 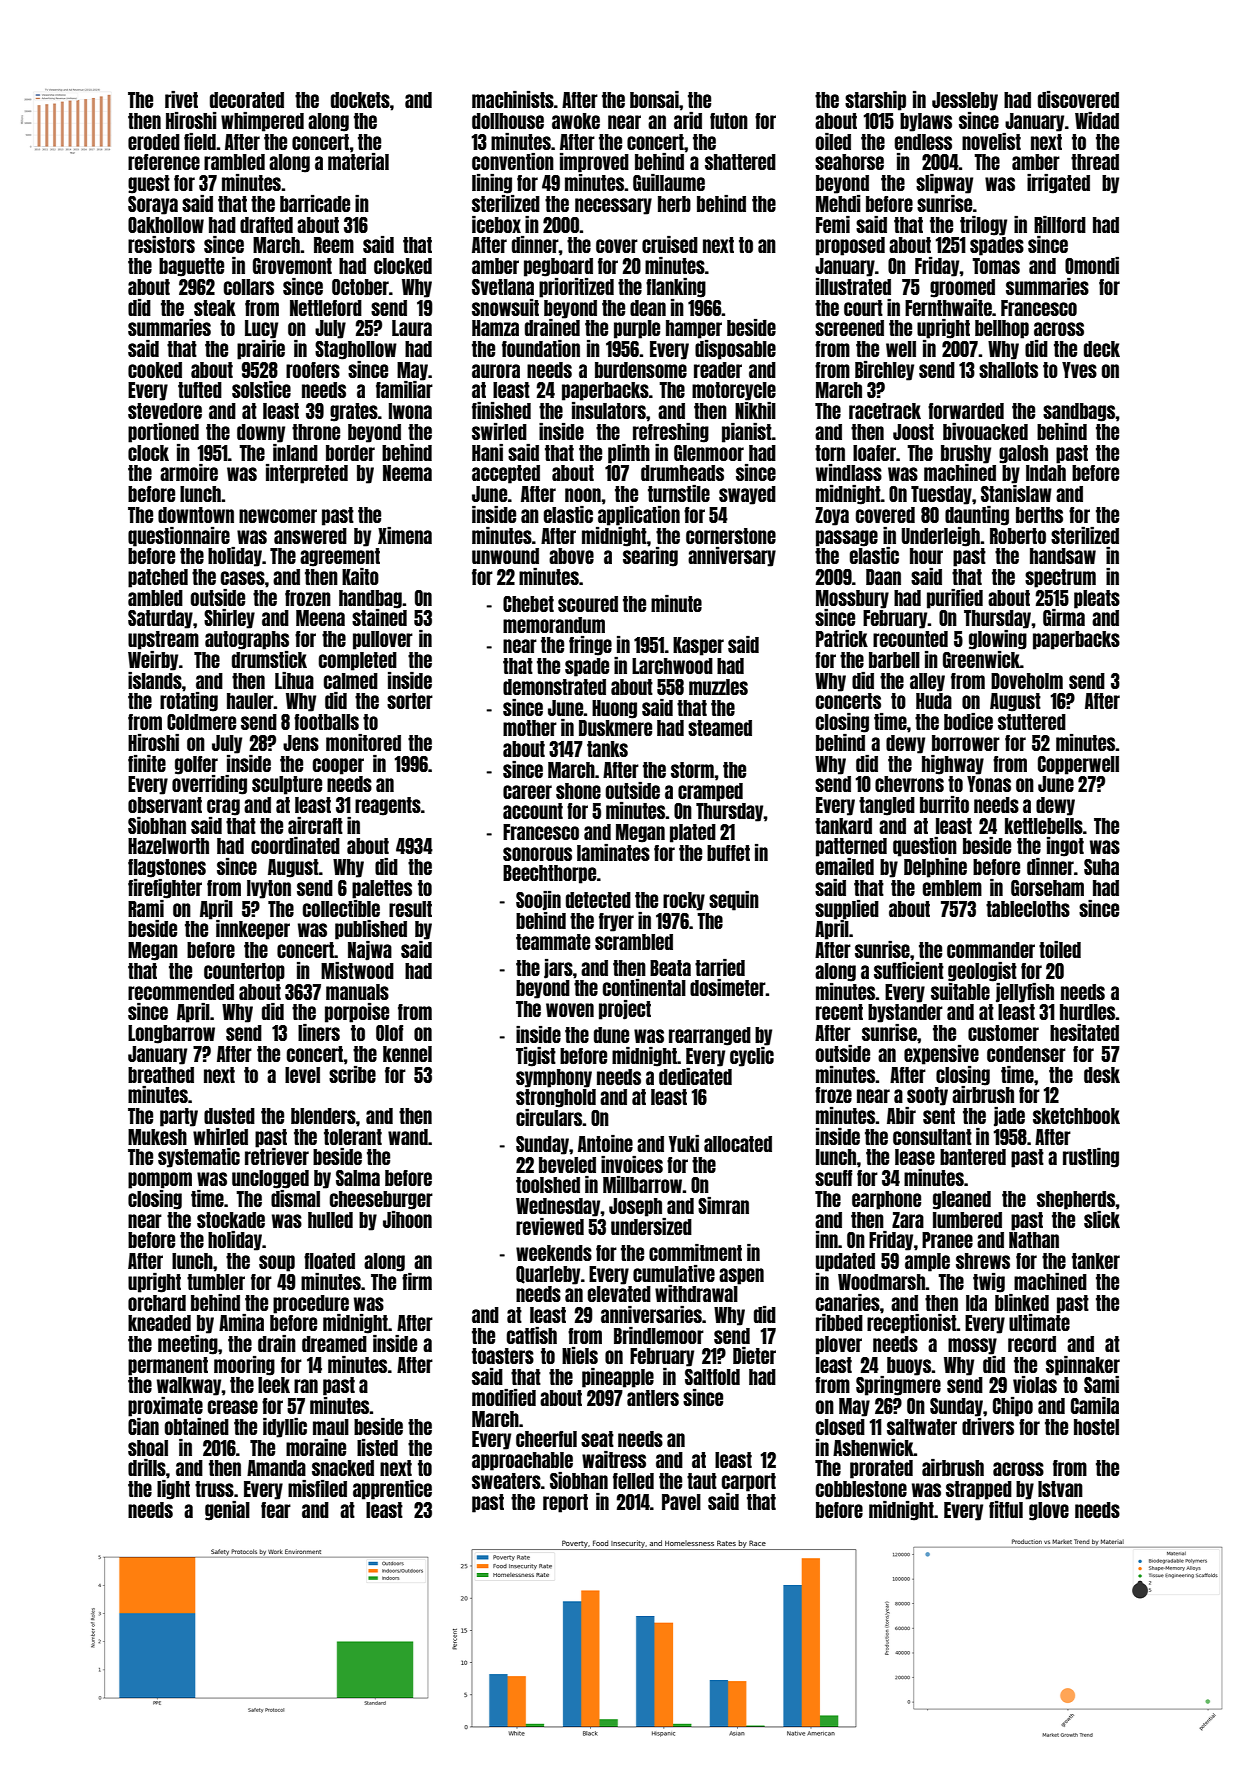 What do you see at coordinates (189, 702) in the screenshot?
I see `rotating` at bounding box center [189, 702].
